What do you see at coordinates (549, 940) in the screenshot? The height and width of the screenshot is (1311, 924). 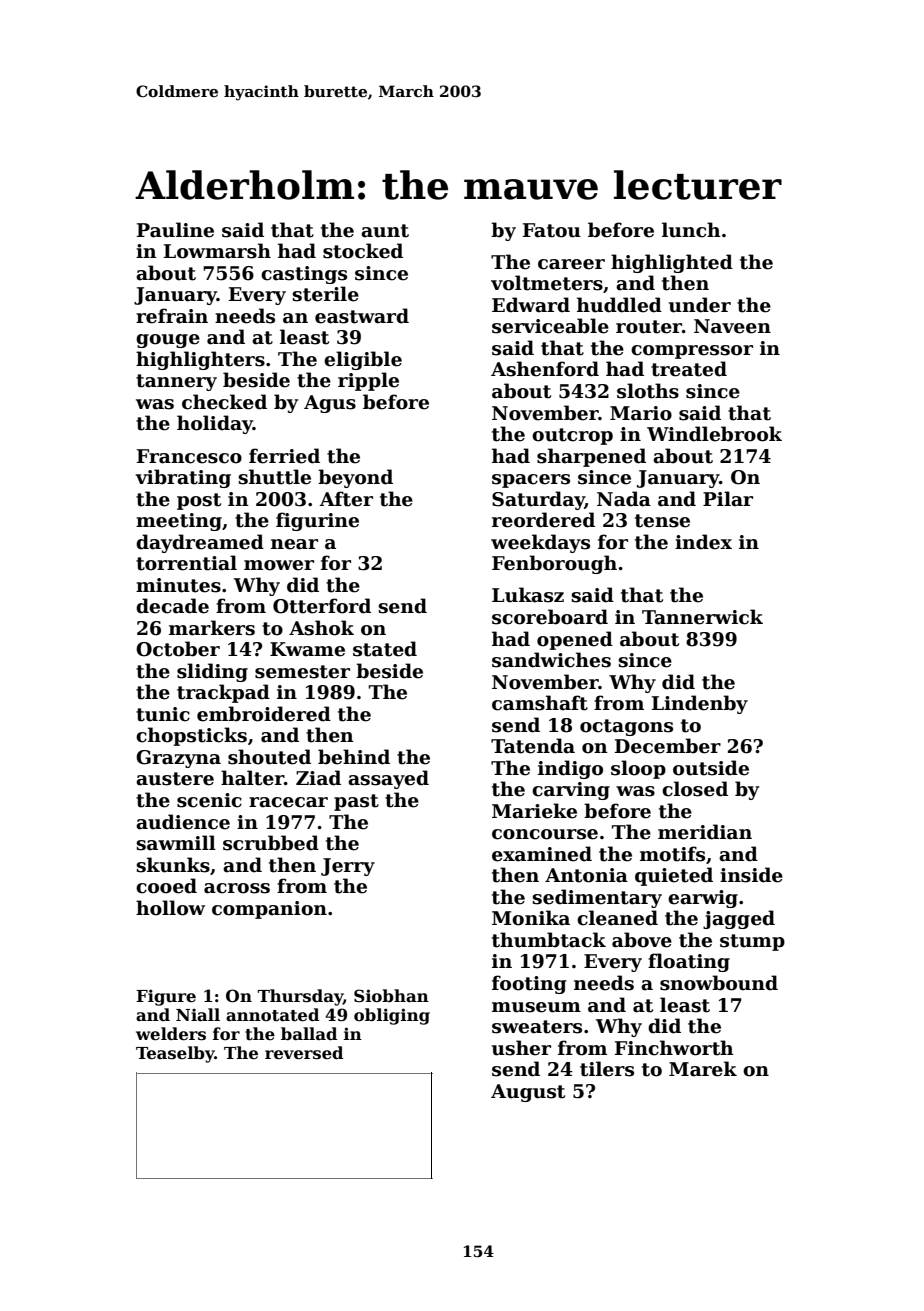 I see `thumbtack` at bounding box center [549, 940].
